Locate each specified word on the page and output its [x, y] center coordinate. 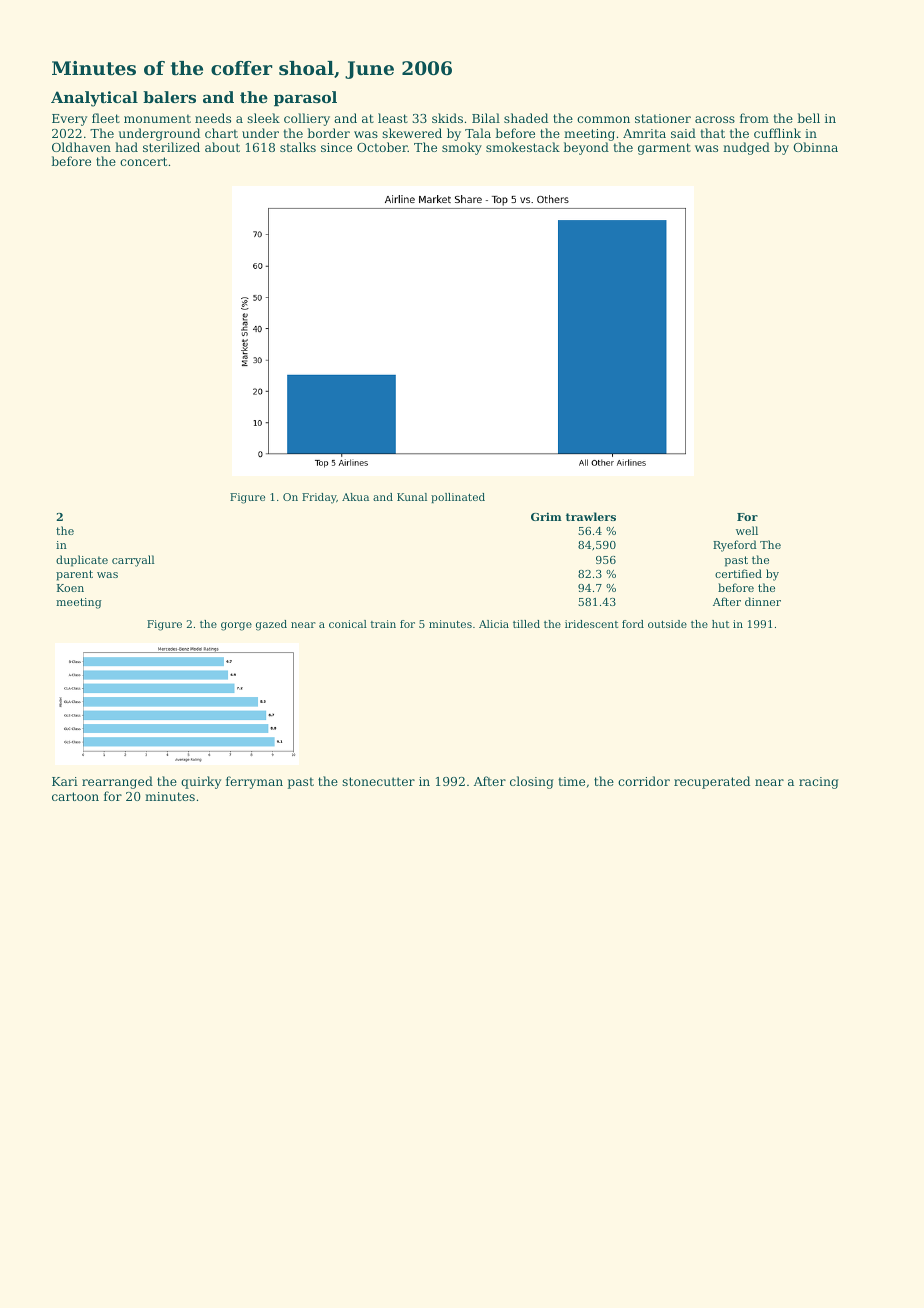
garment [664, 149]
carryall [133, 561]
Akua [355, 497]
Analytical [94, 99]
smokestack [523, 147]
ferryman [254, 782]
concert [143, 161]
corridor [644, 781]
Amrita [644, 133]
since [336, 147]
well [747, 530]
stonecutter [378, 781]
